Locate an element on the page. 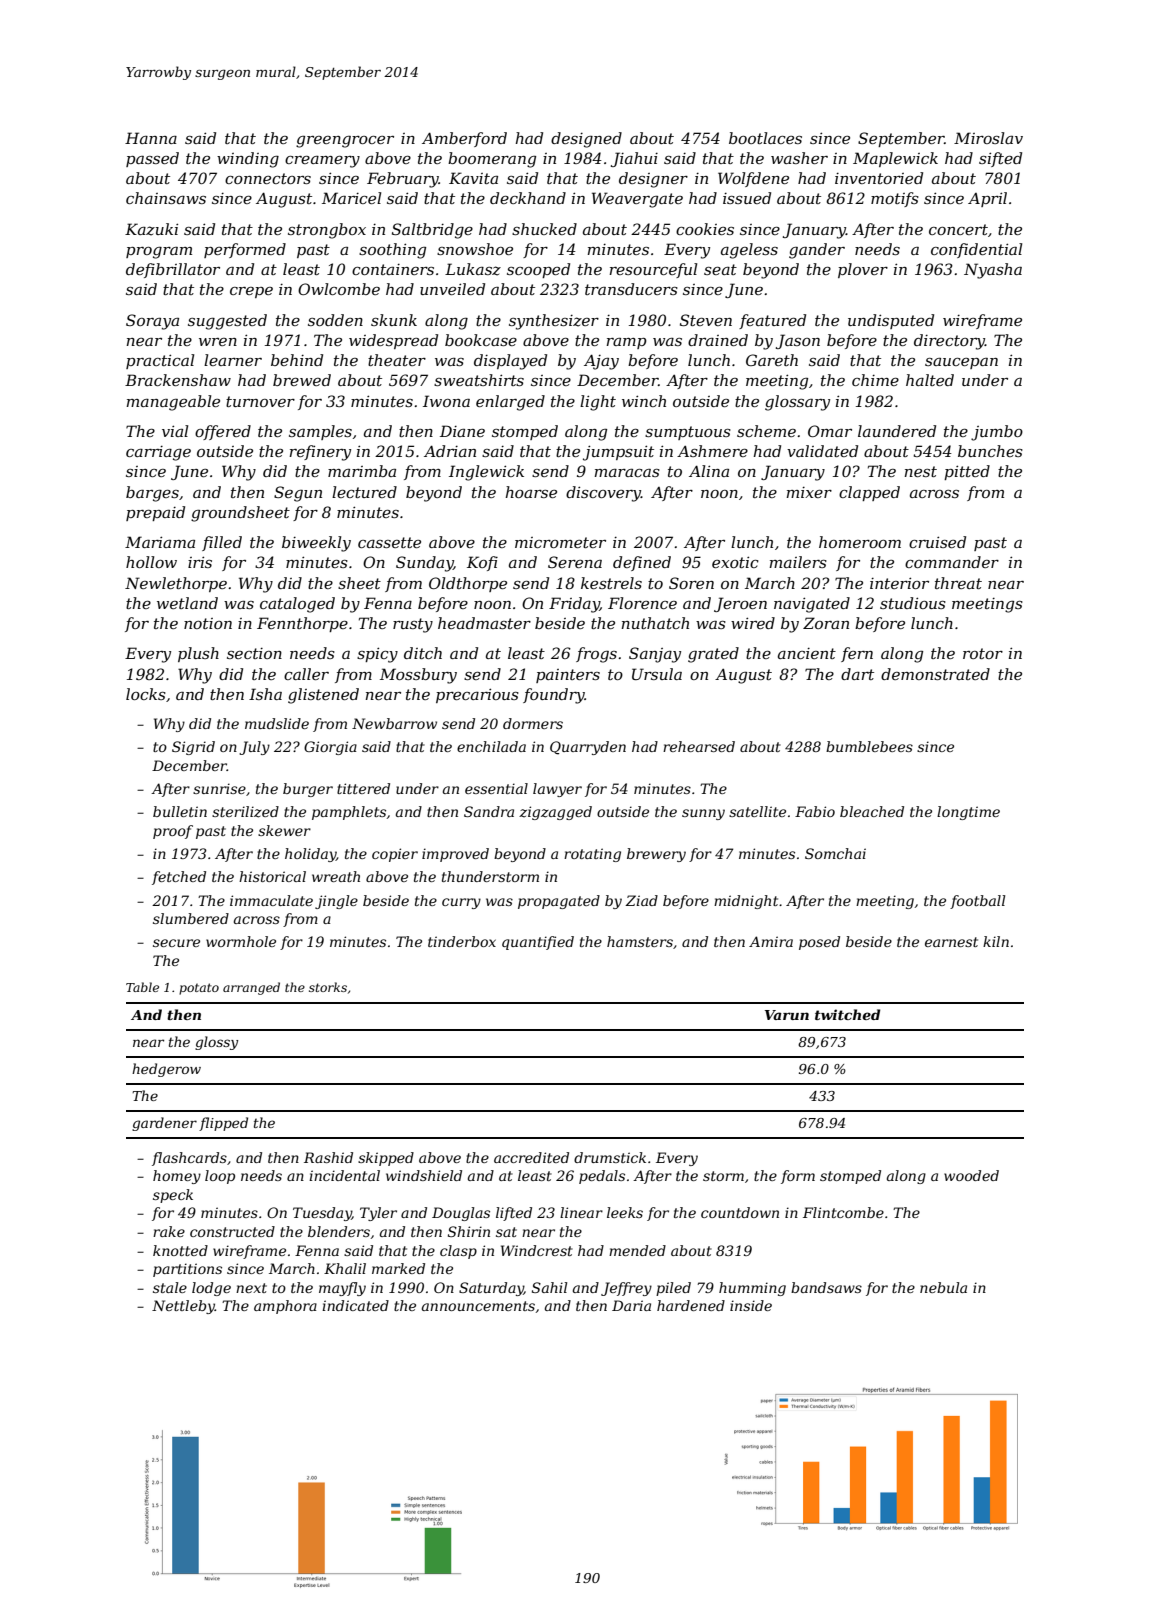 This page has width=1149, height=1624. Amberford is located at coordinates (464, 139).
